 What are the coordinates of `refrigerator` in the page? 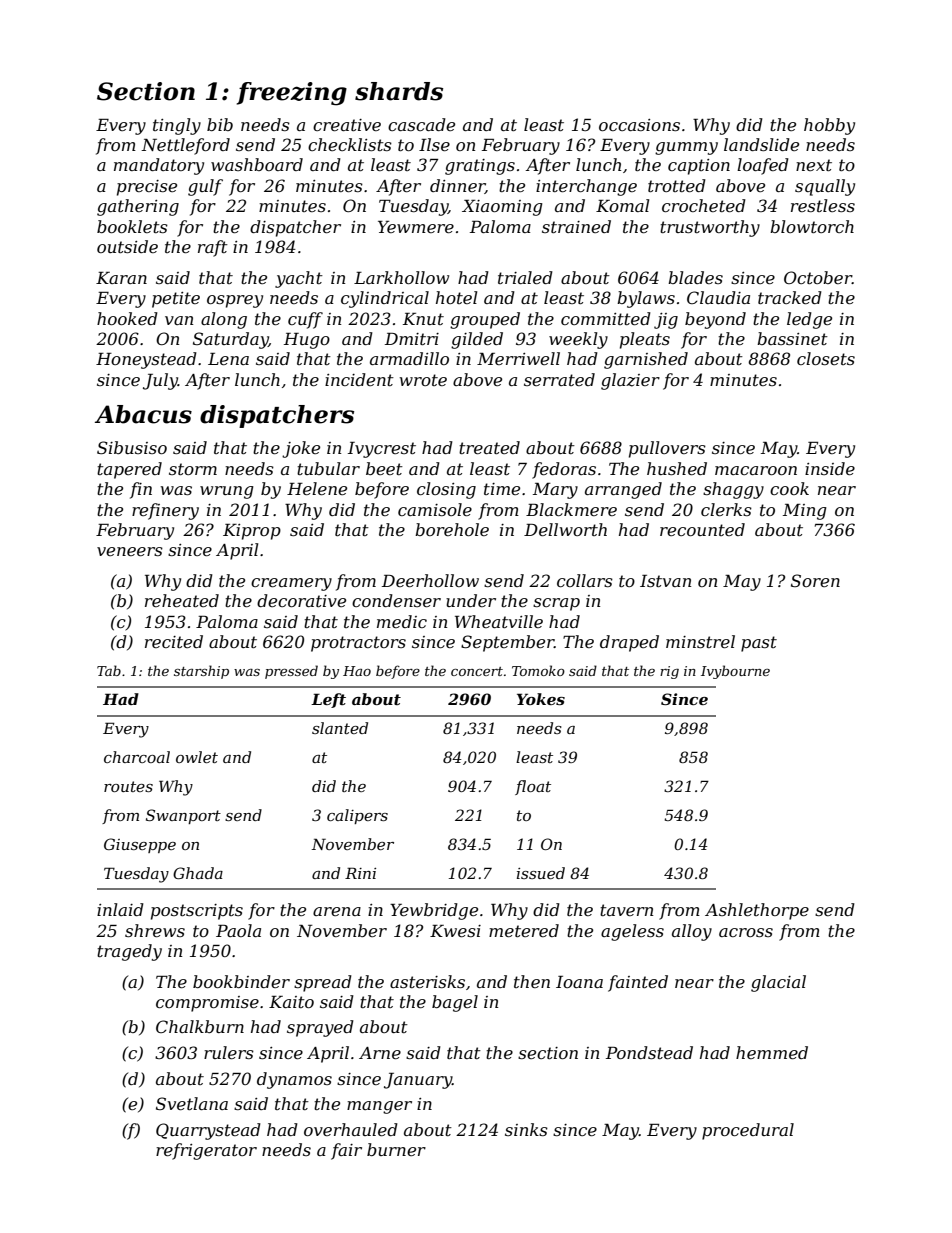 It's located at (206, 1151).
